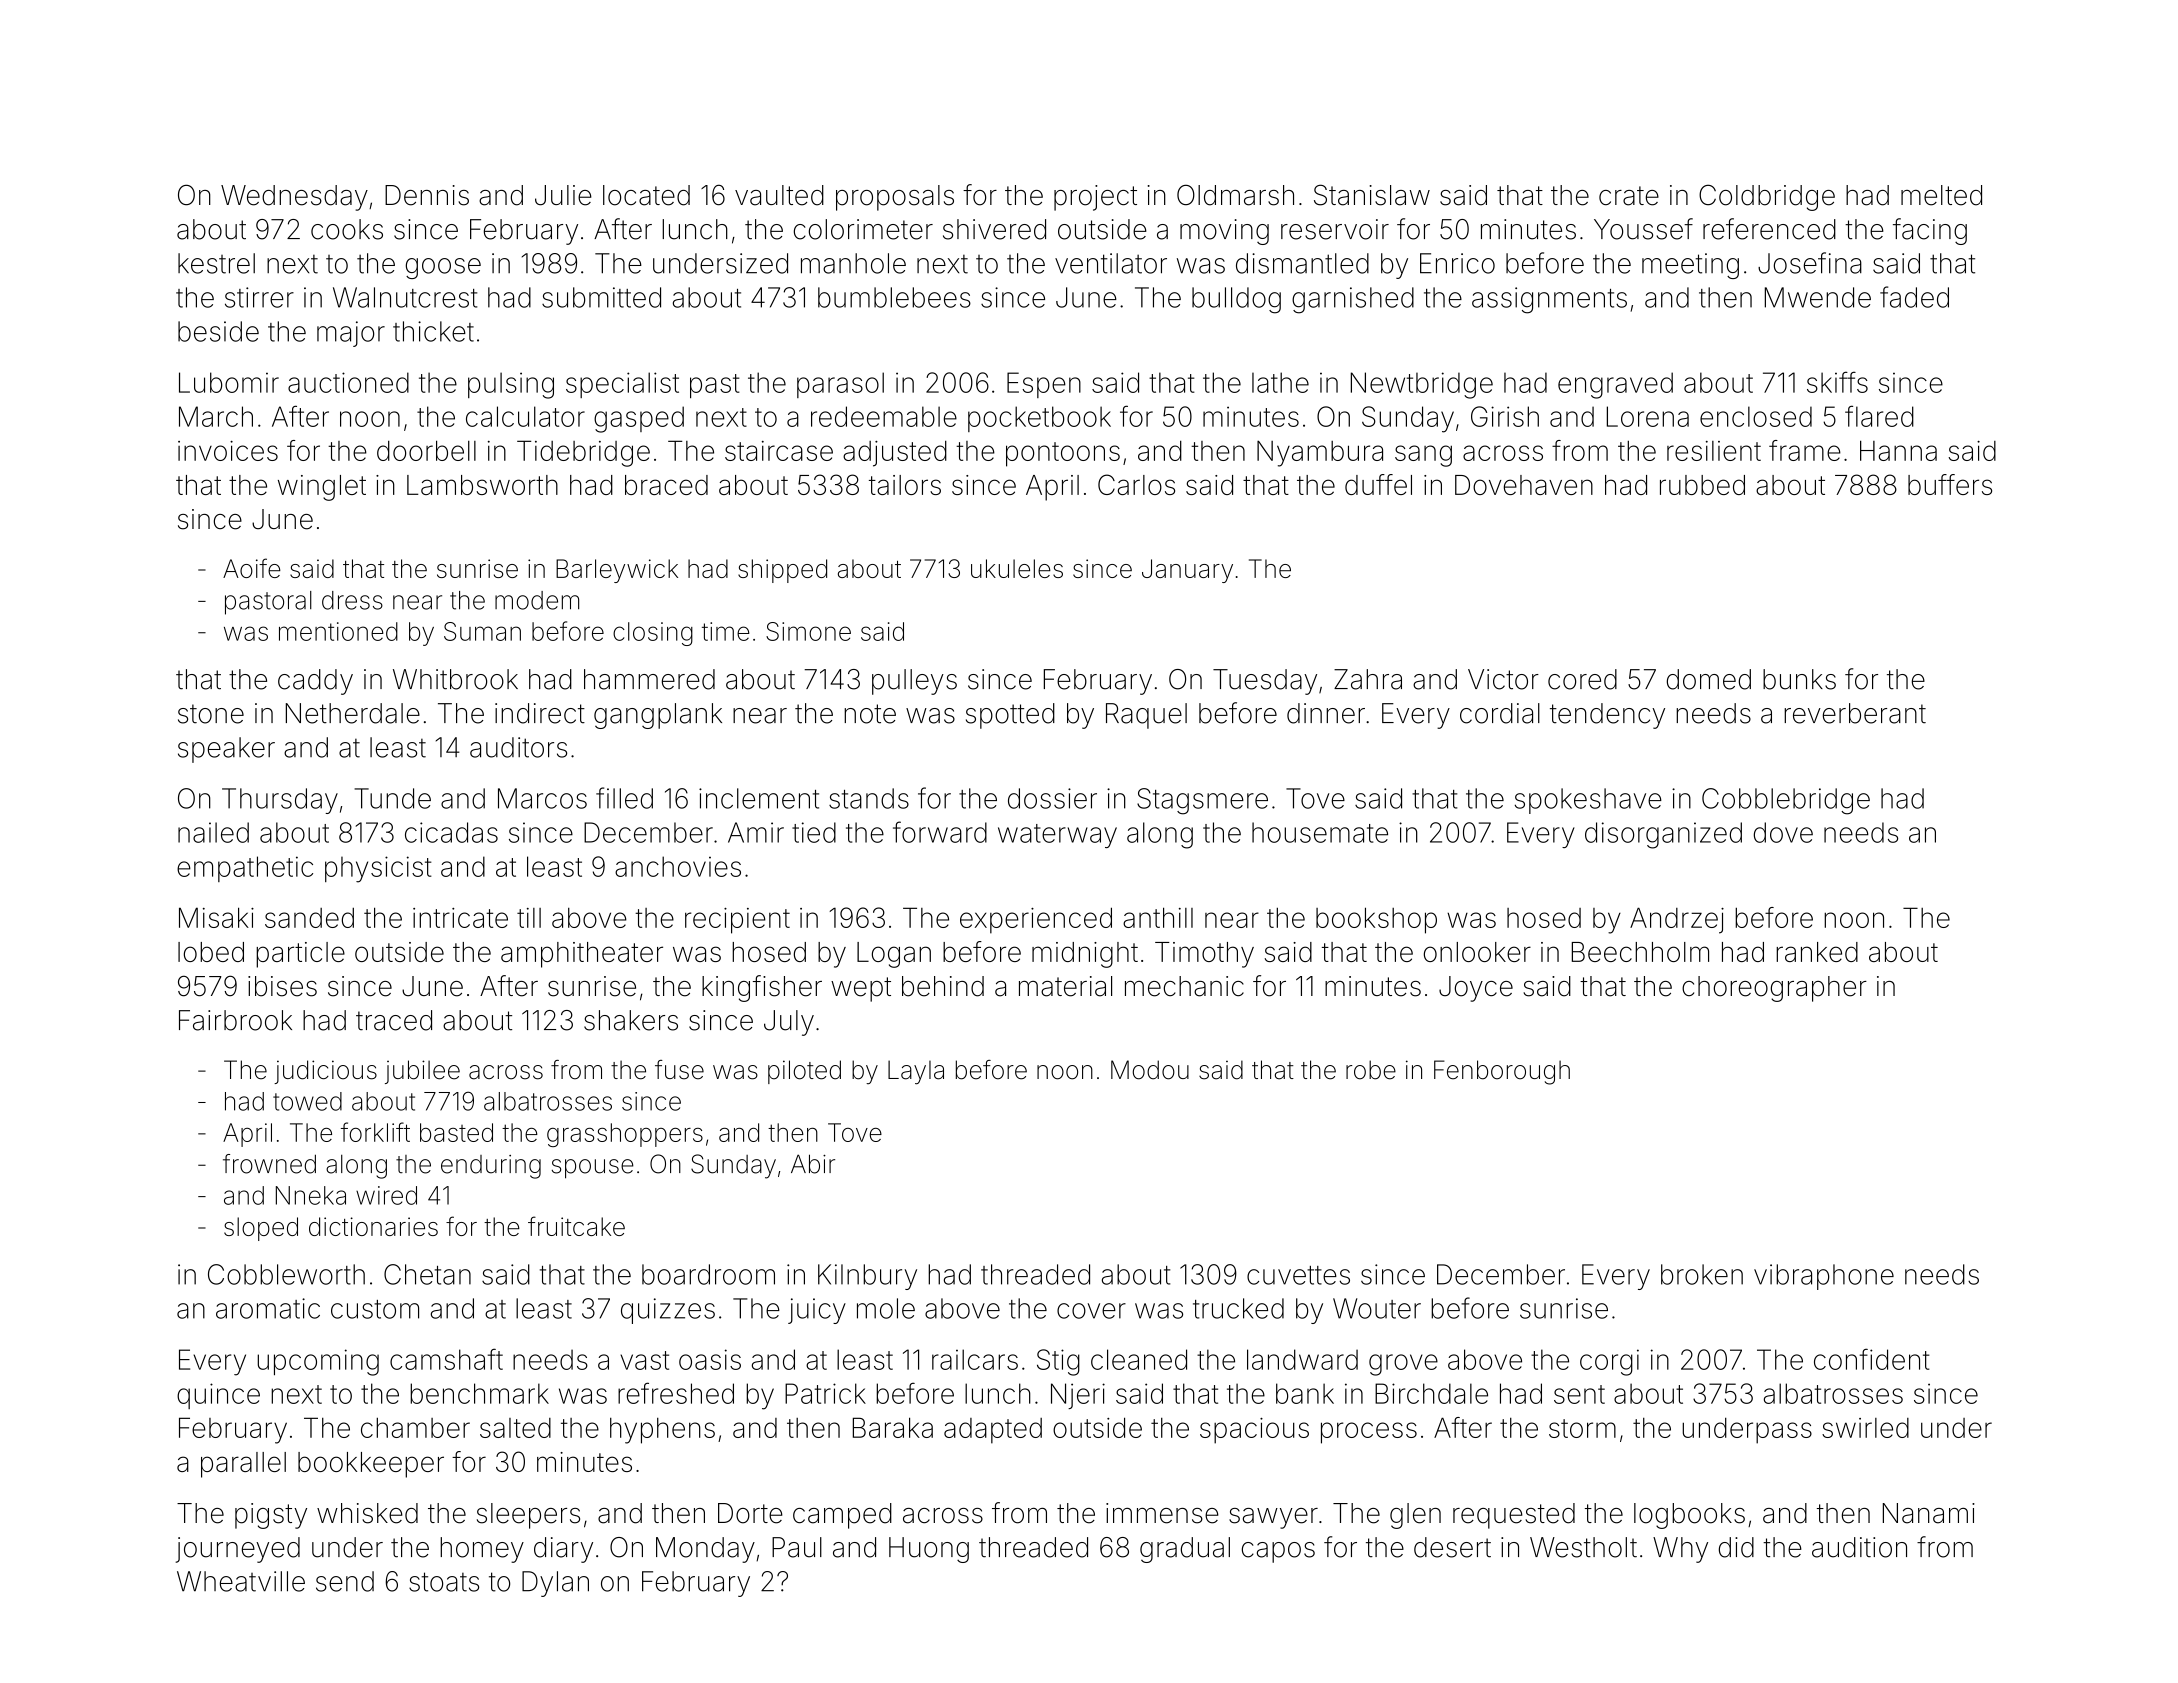 This screenshot has height=1683, width=2178. I want to click on melted, so click(1941, 195).
